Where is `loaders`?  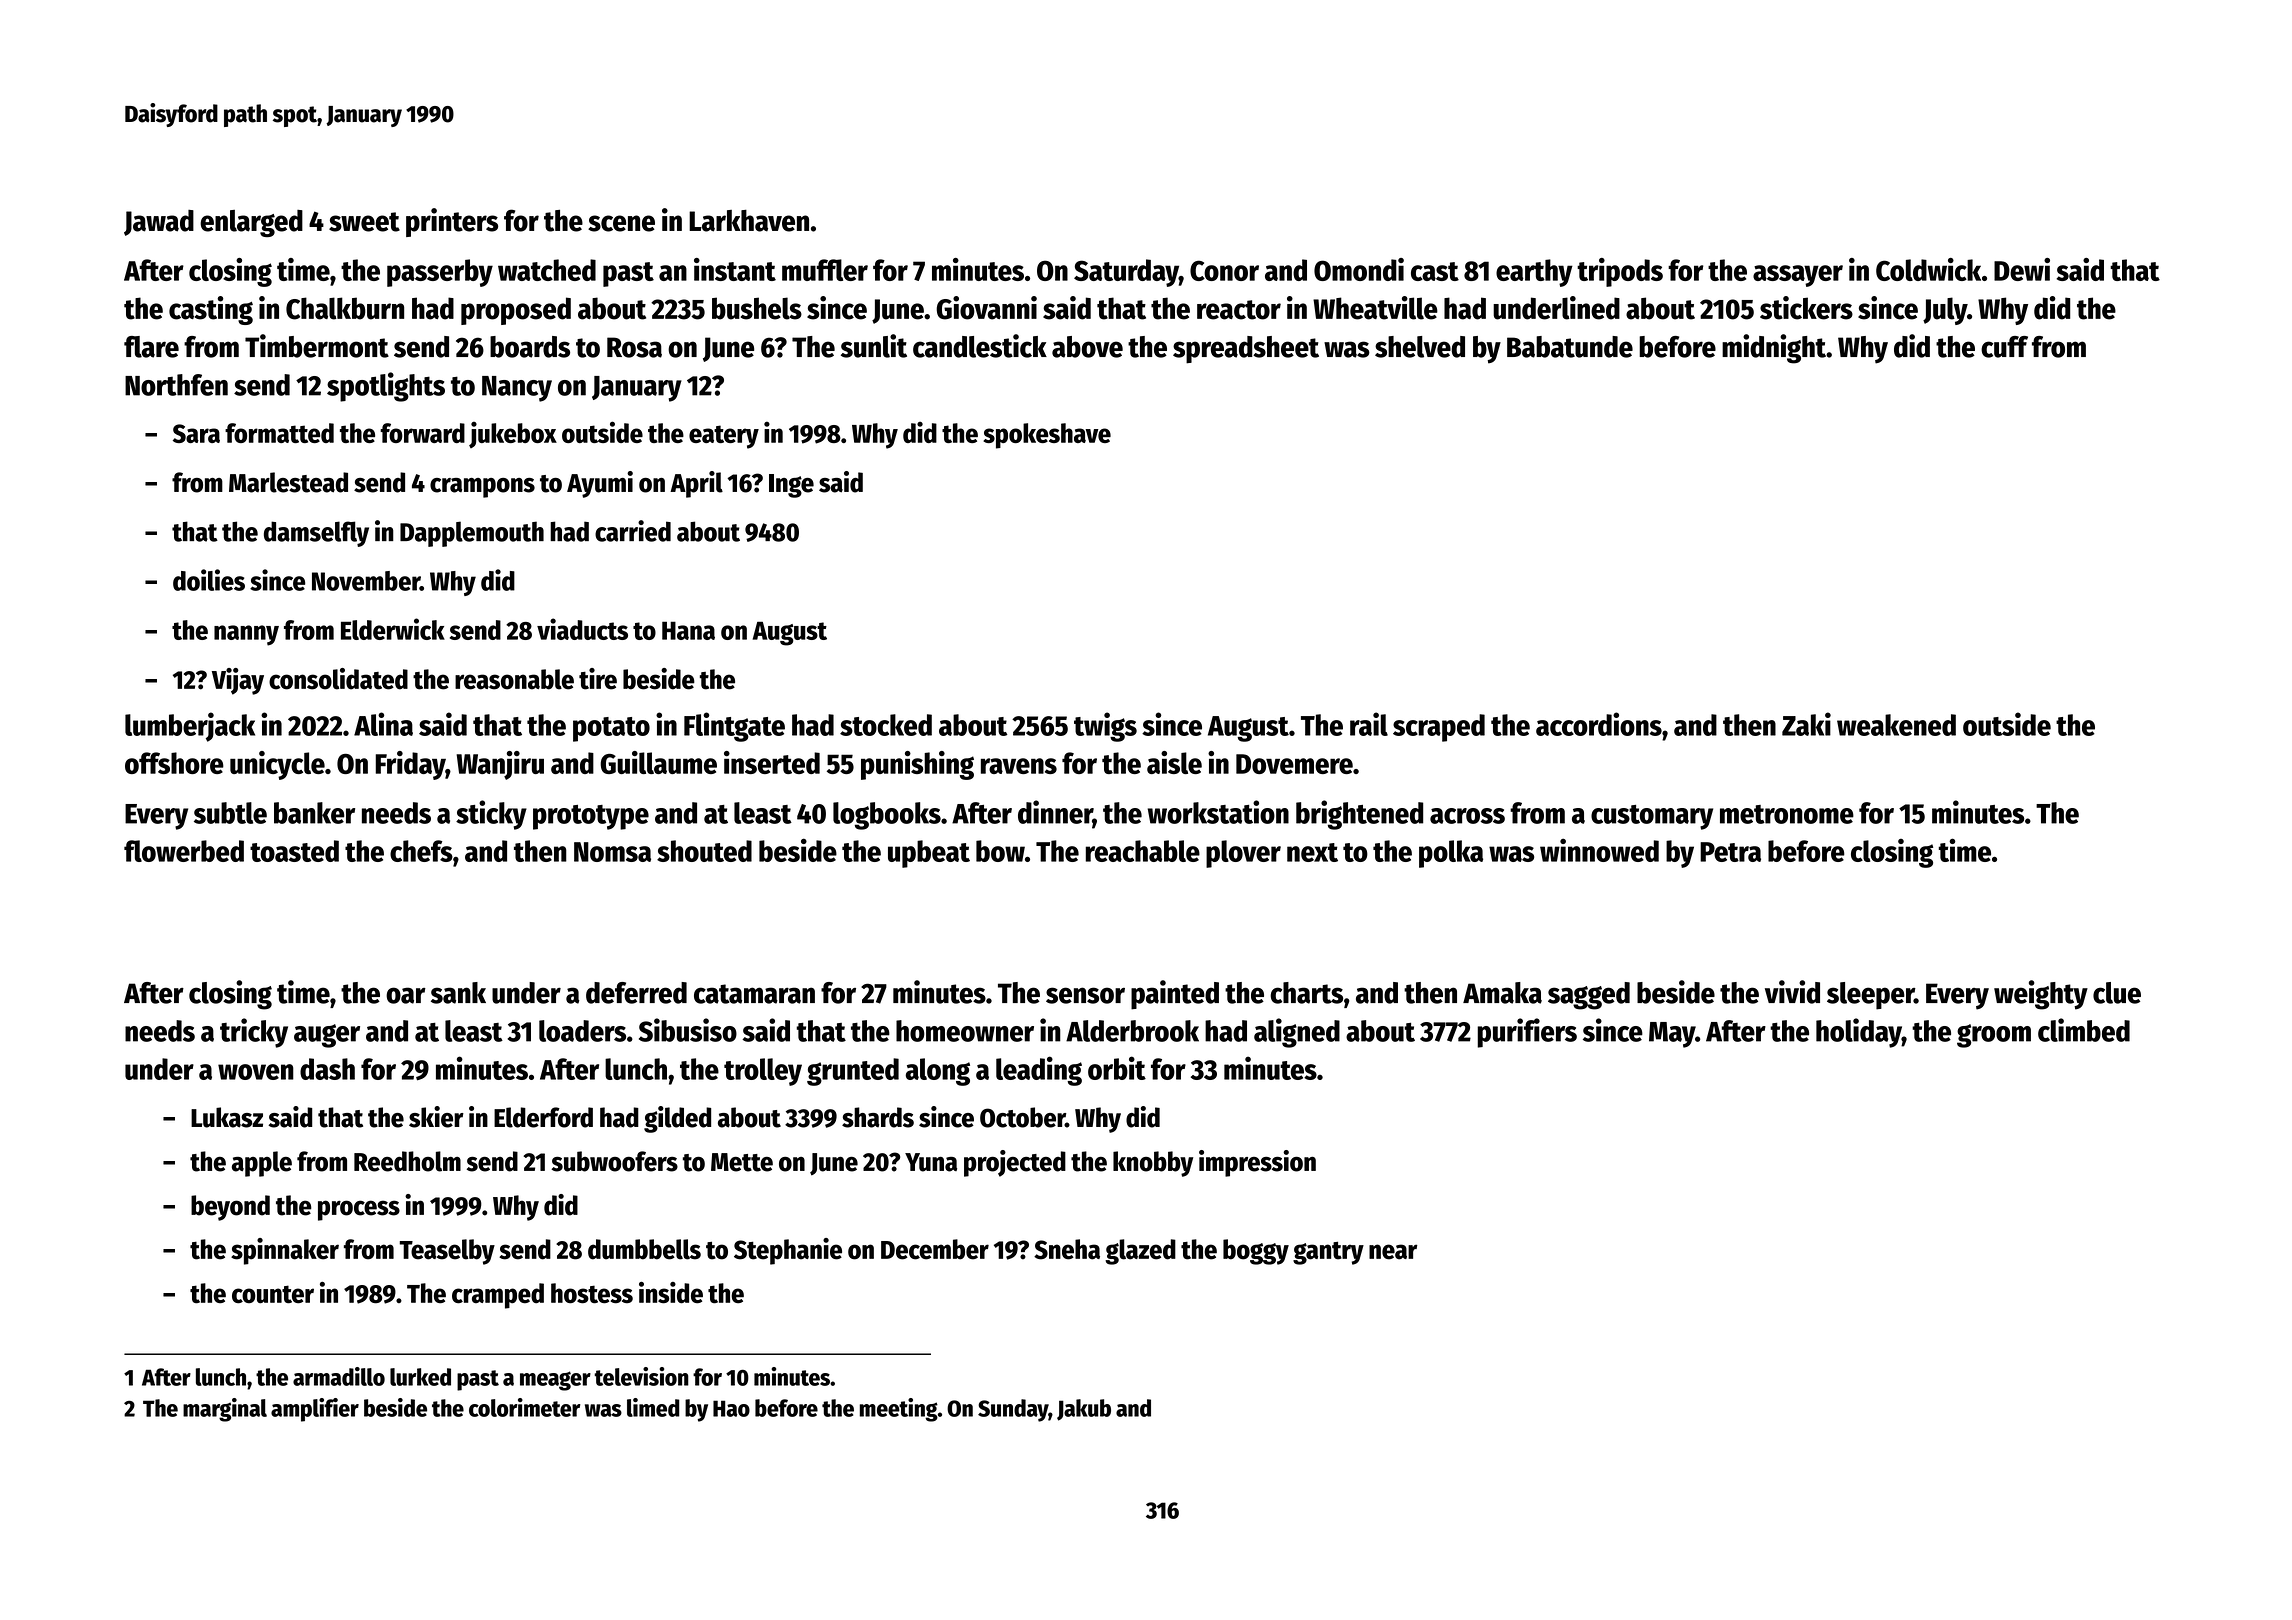 loaders is located at coordinates (582, 1031).
